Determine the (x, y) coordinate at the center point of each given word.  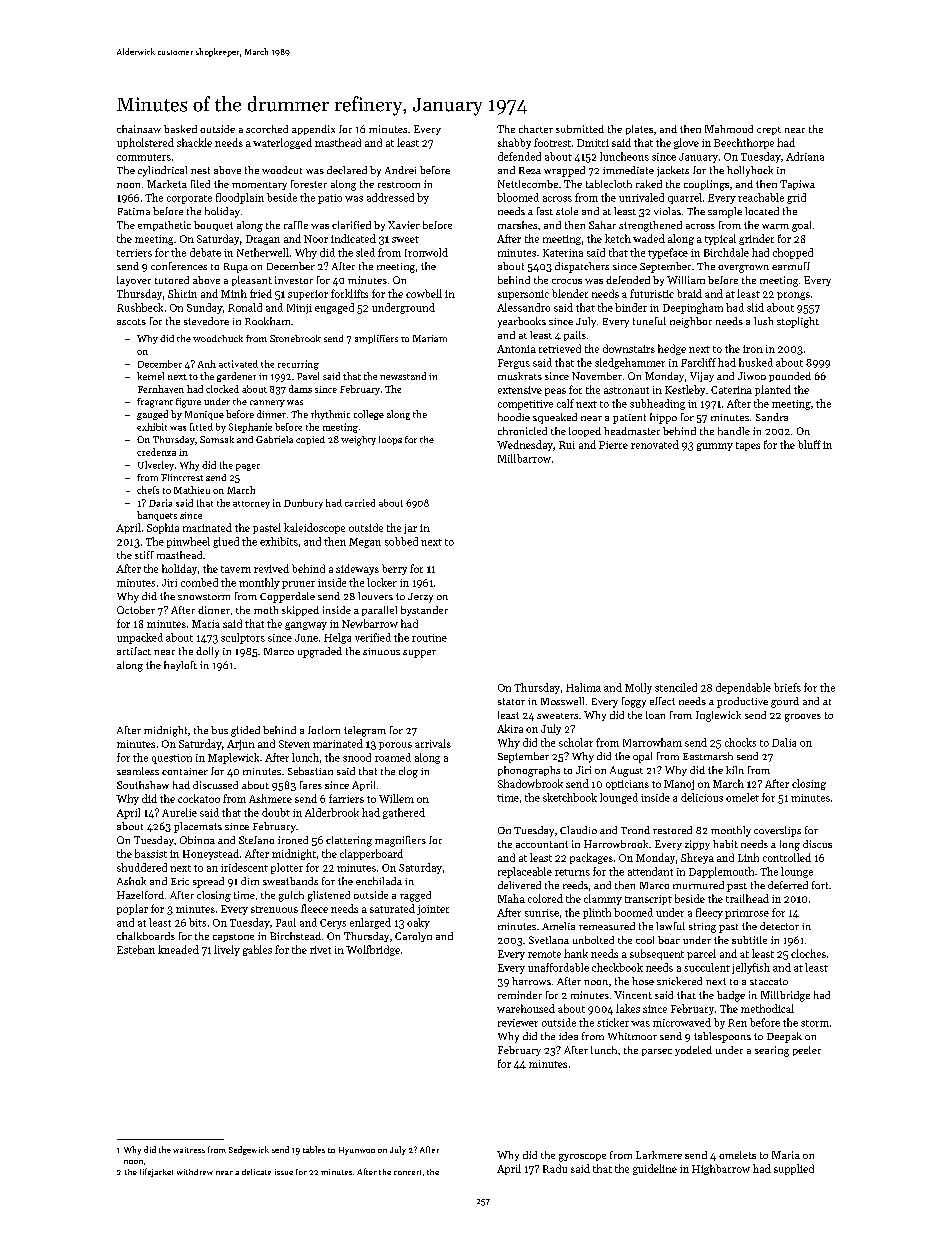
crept (769, 131)
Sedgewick (249, 1150)
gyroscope (582, 1158)
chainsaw (139, 129)
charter (536, 129)
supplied (794, 1169)
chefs (148, 490)
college (369, 415)
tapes (748, 446)
